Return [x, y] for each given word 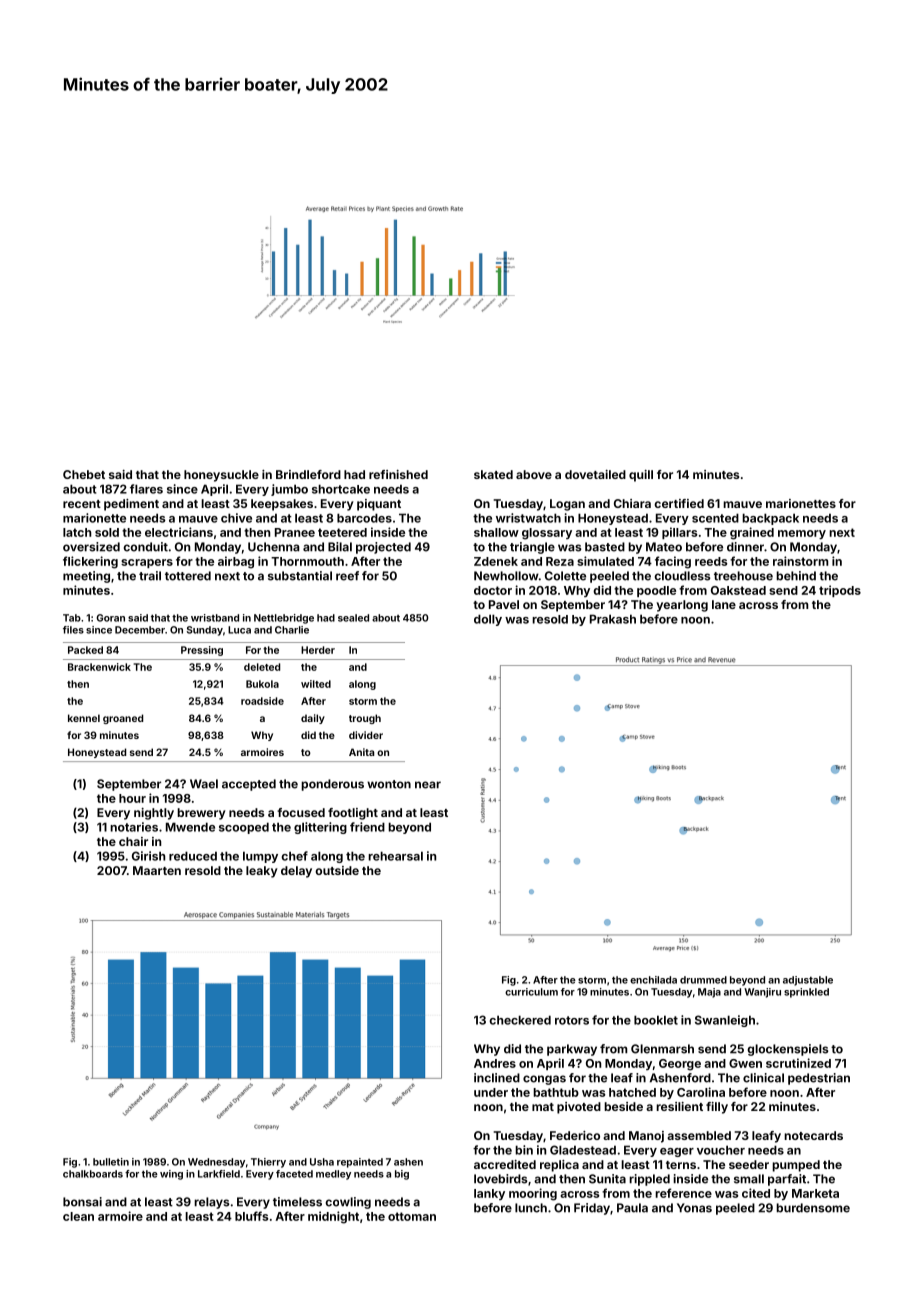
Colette [565, 576]
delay [296, 872]
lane [724, 604]
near [428, 785]
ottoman [412, 1216]
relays [212, 1203]
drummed [703, 980]
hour [132, 798]
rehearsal [395, 856]
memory [802, 534]
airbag [236, 562]
